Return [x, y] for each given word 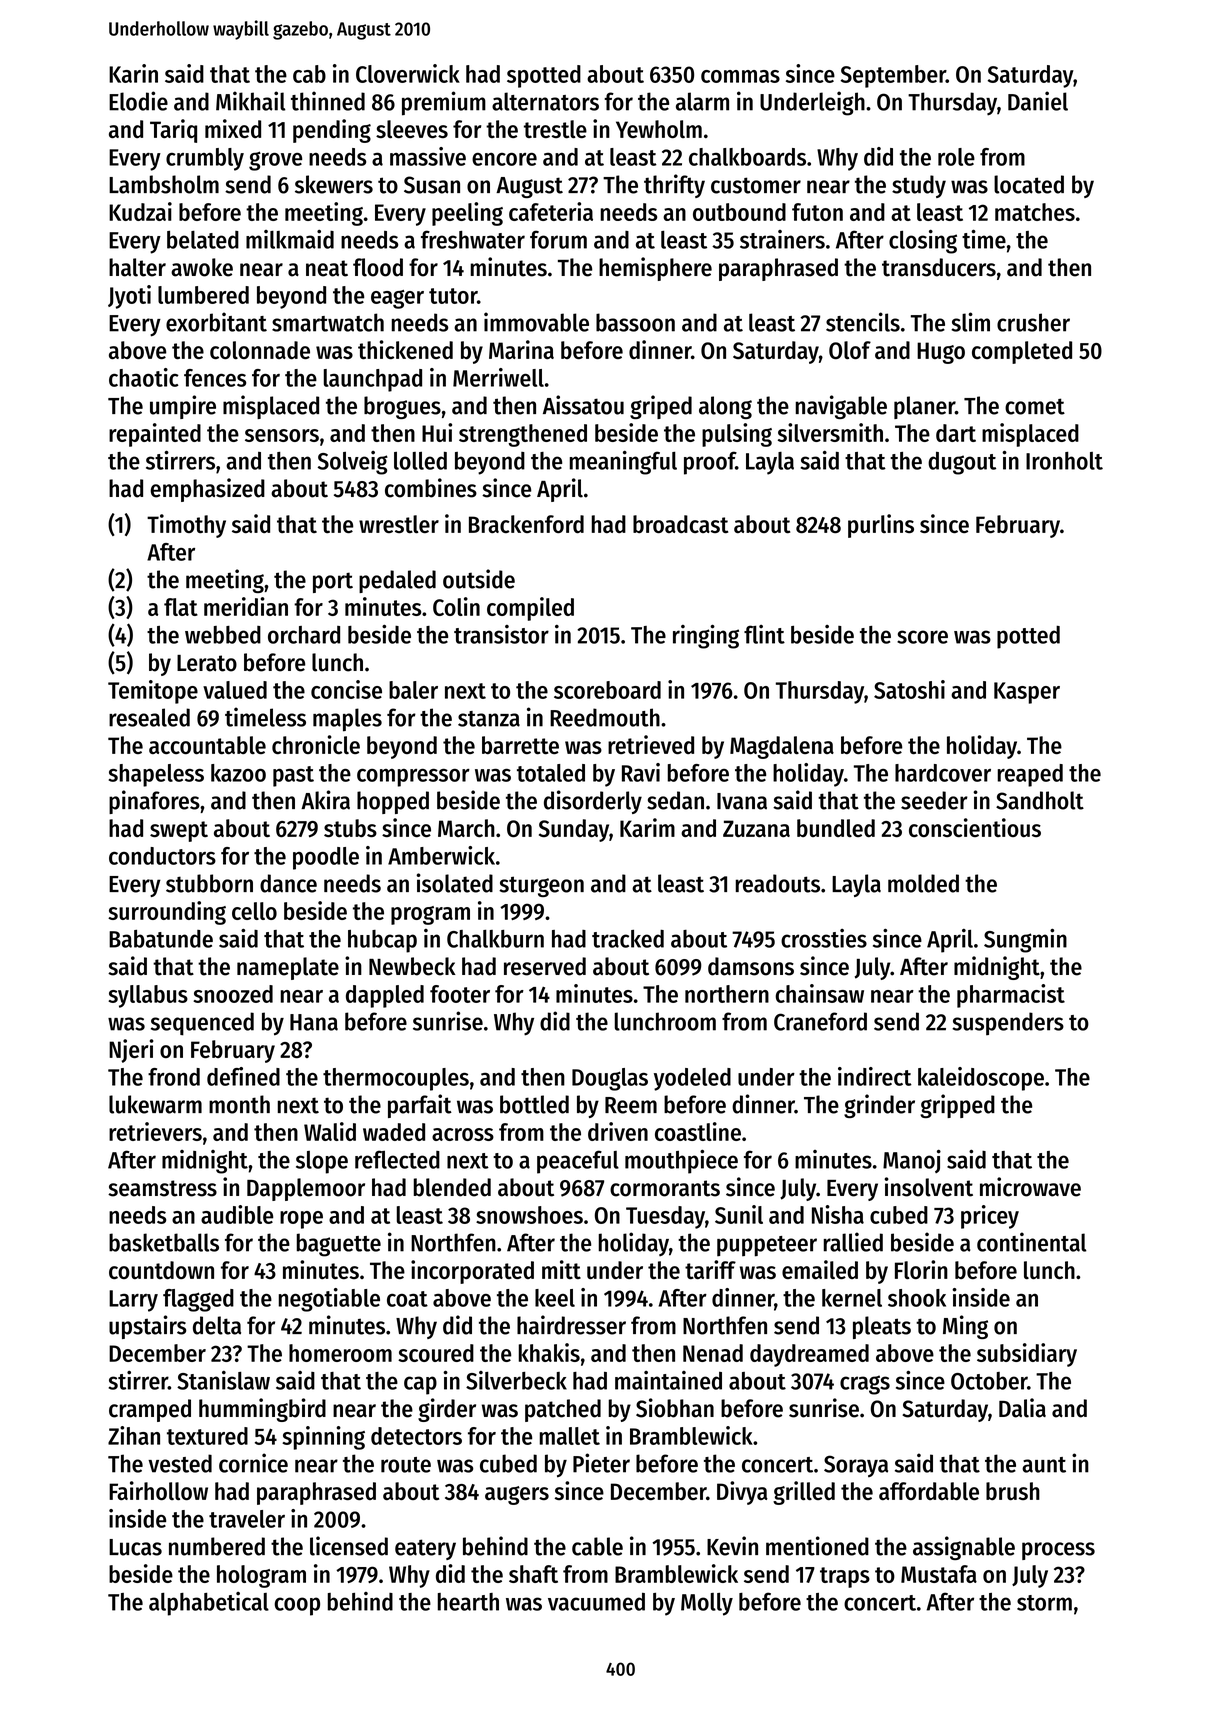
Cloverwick [408, 73]
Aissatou [583, 405]
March [466, 828]
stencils [863, 322]
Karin [133, 73]
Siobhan [675, 1408]
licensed [349, 1546]
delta [217, 1325]
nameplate [288, 968]
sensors [282, 435]
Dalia [1022, 1408]
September [893, 76]
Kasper [1027, 693]
